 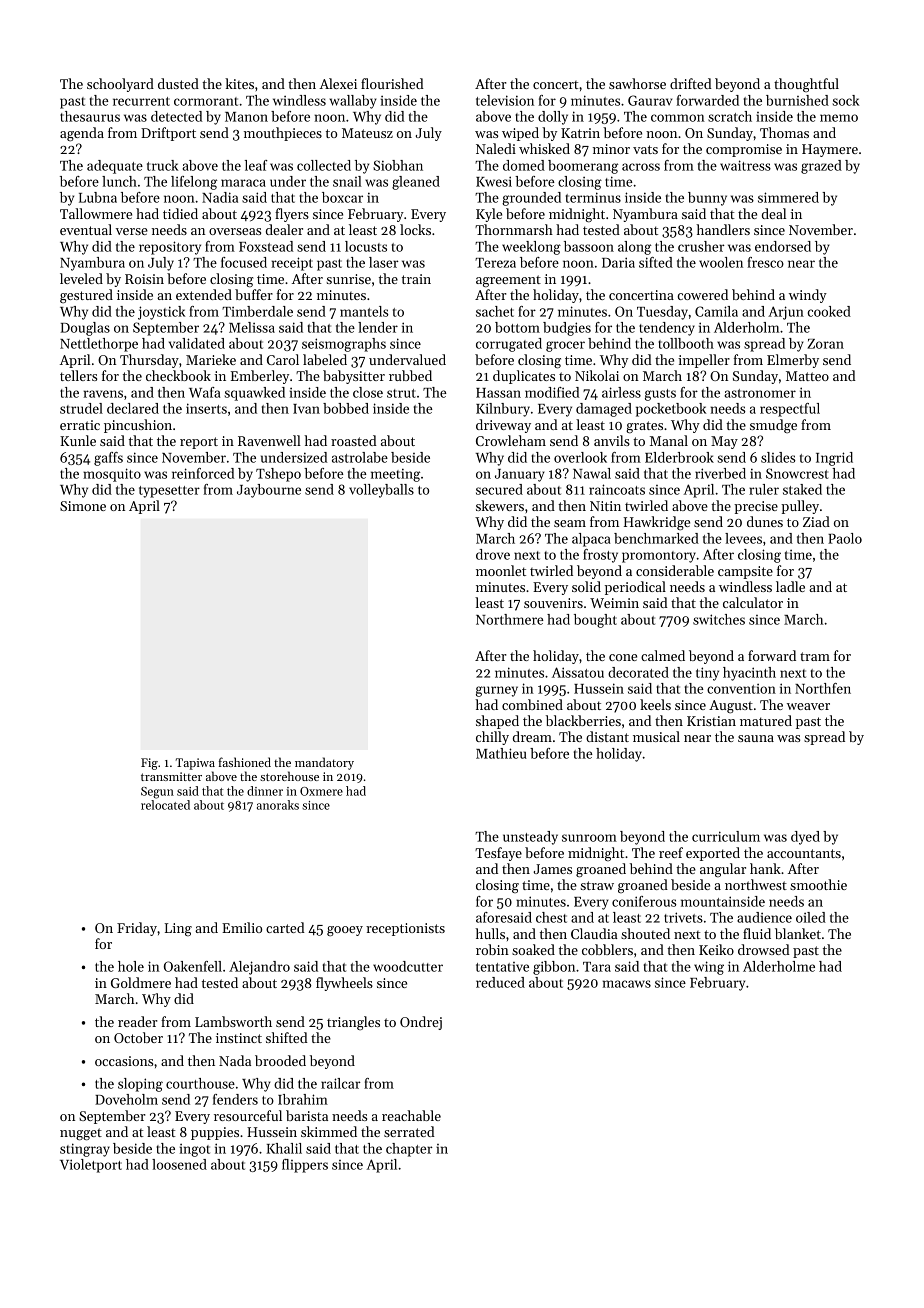 I want to click on agenda, so click(x=82, y=134).
